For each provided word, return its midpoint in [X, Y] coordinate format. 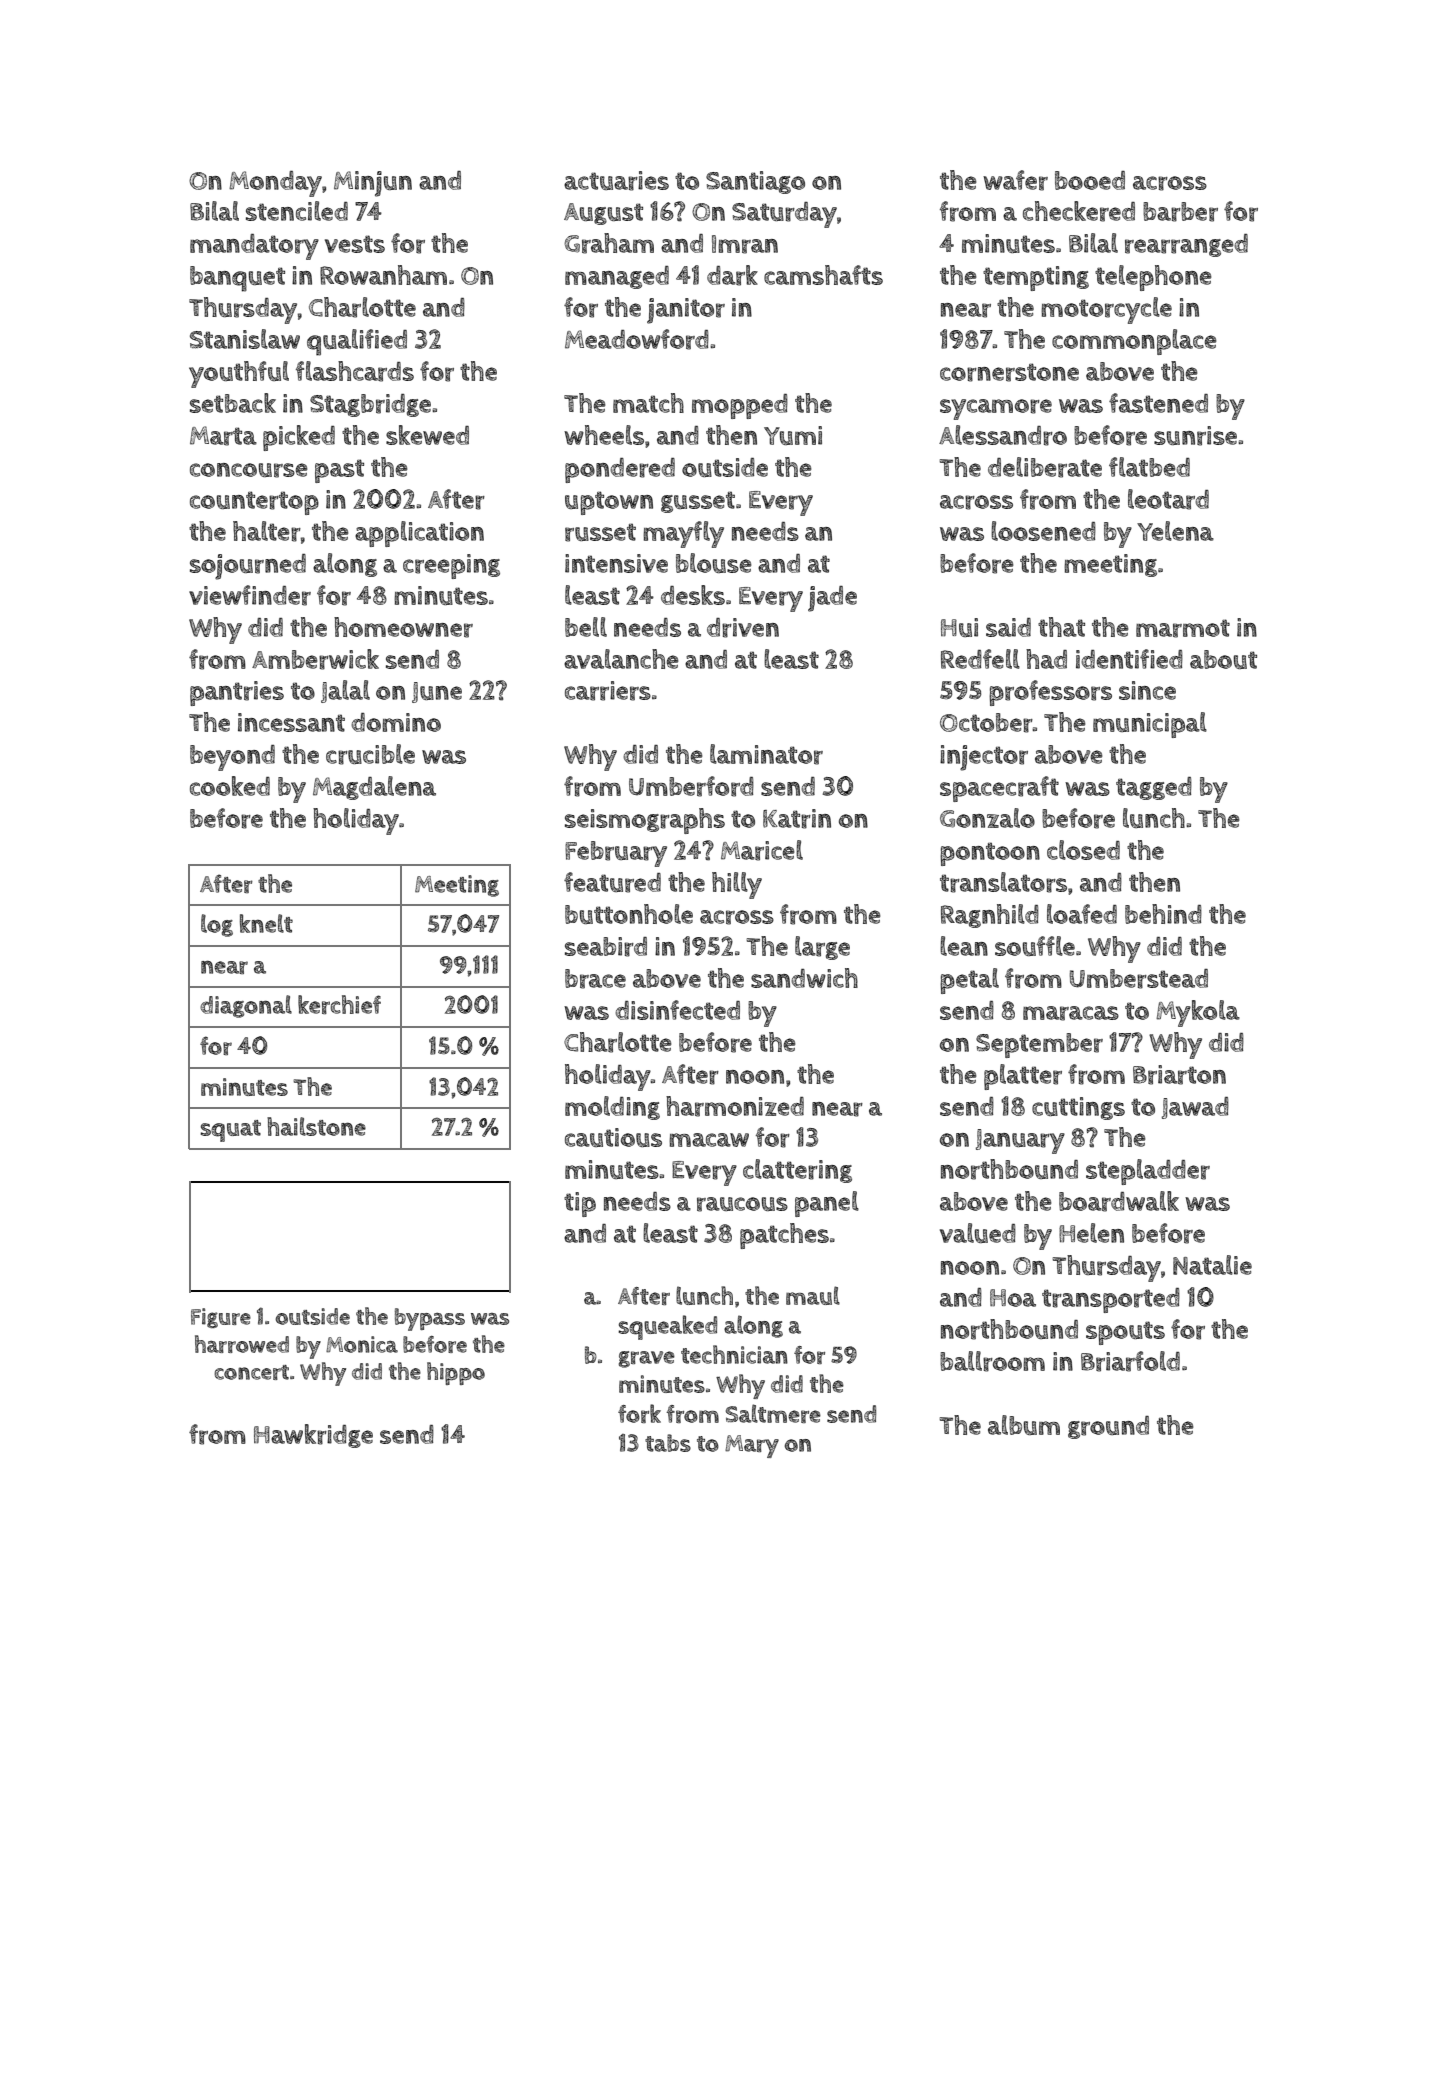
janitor [686, 311]
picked [299, 438]
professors [1050, 693]
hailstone [316, 1126]
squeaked [667, 1327]
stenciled [297, 211]
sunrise [1195, 436]
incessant [291, 722]
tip [580, 1204]
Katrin [797, 819]
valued [978, 1233]
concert [251, 1372]
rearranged [1186, 245]
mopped [740, 406]
